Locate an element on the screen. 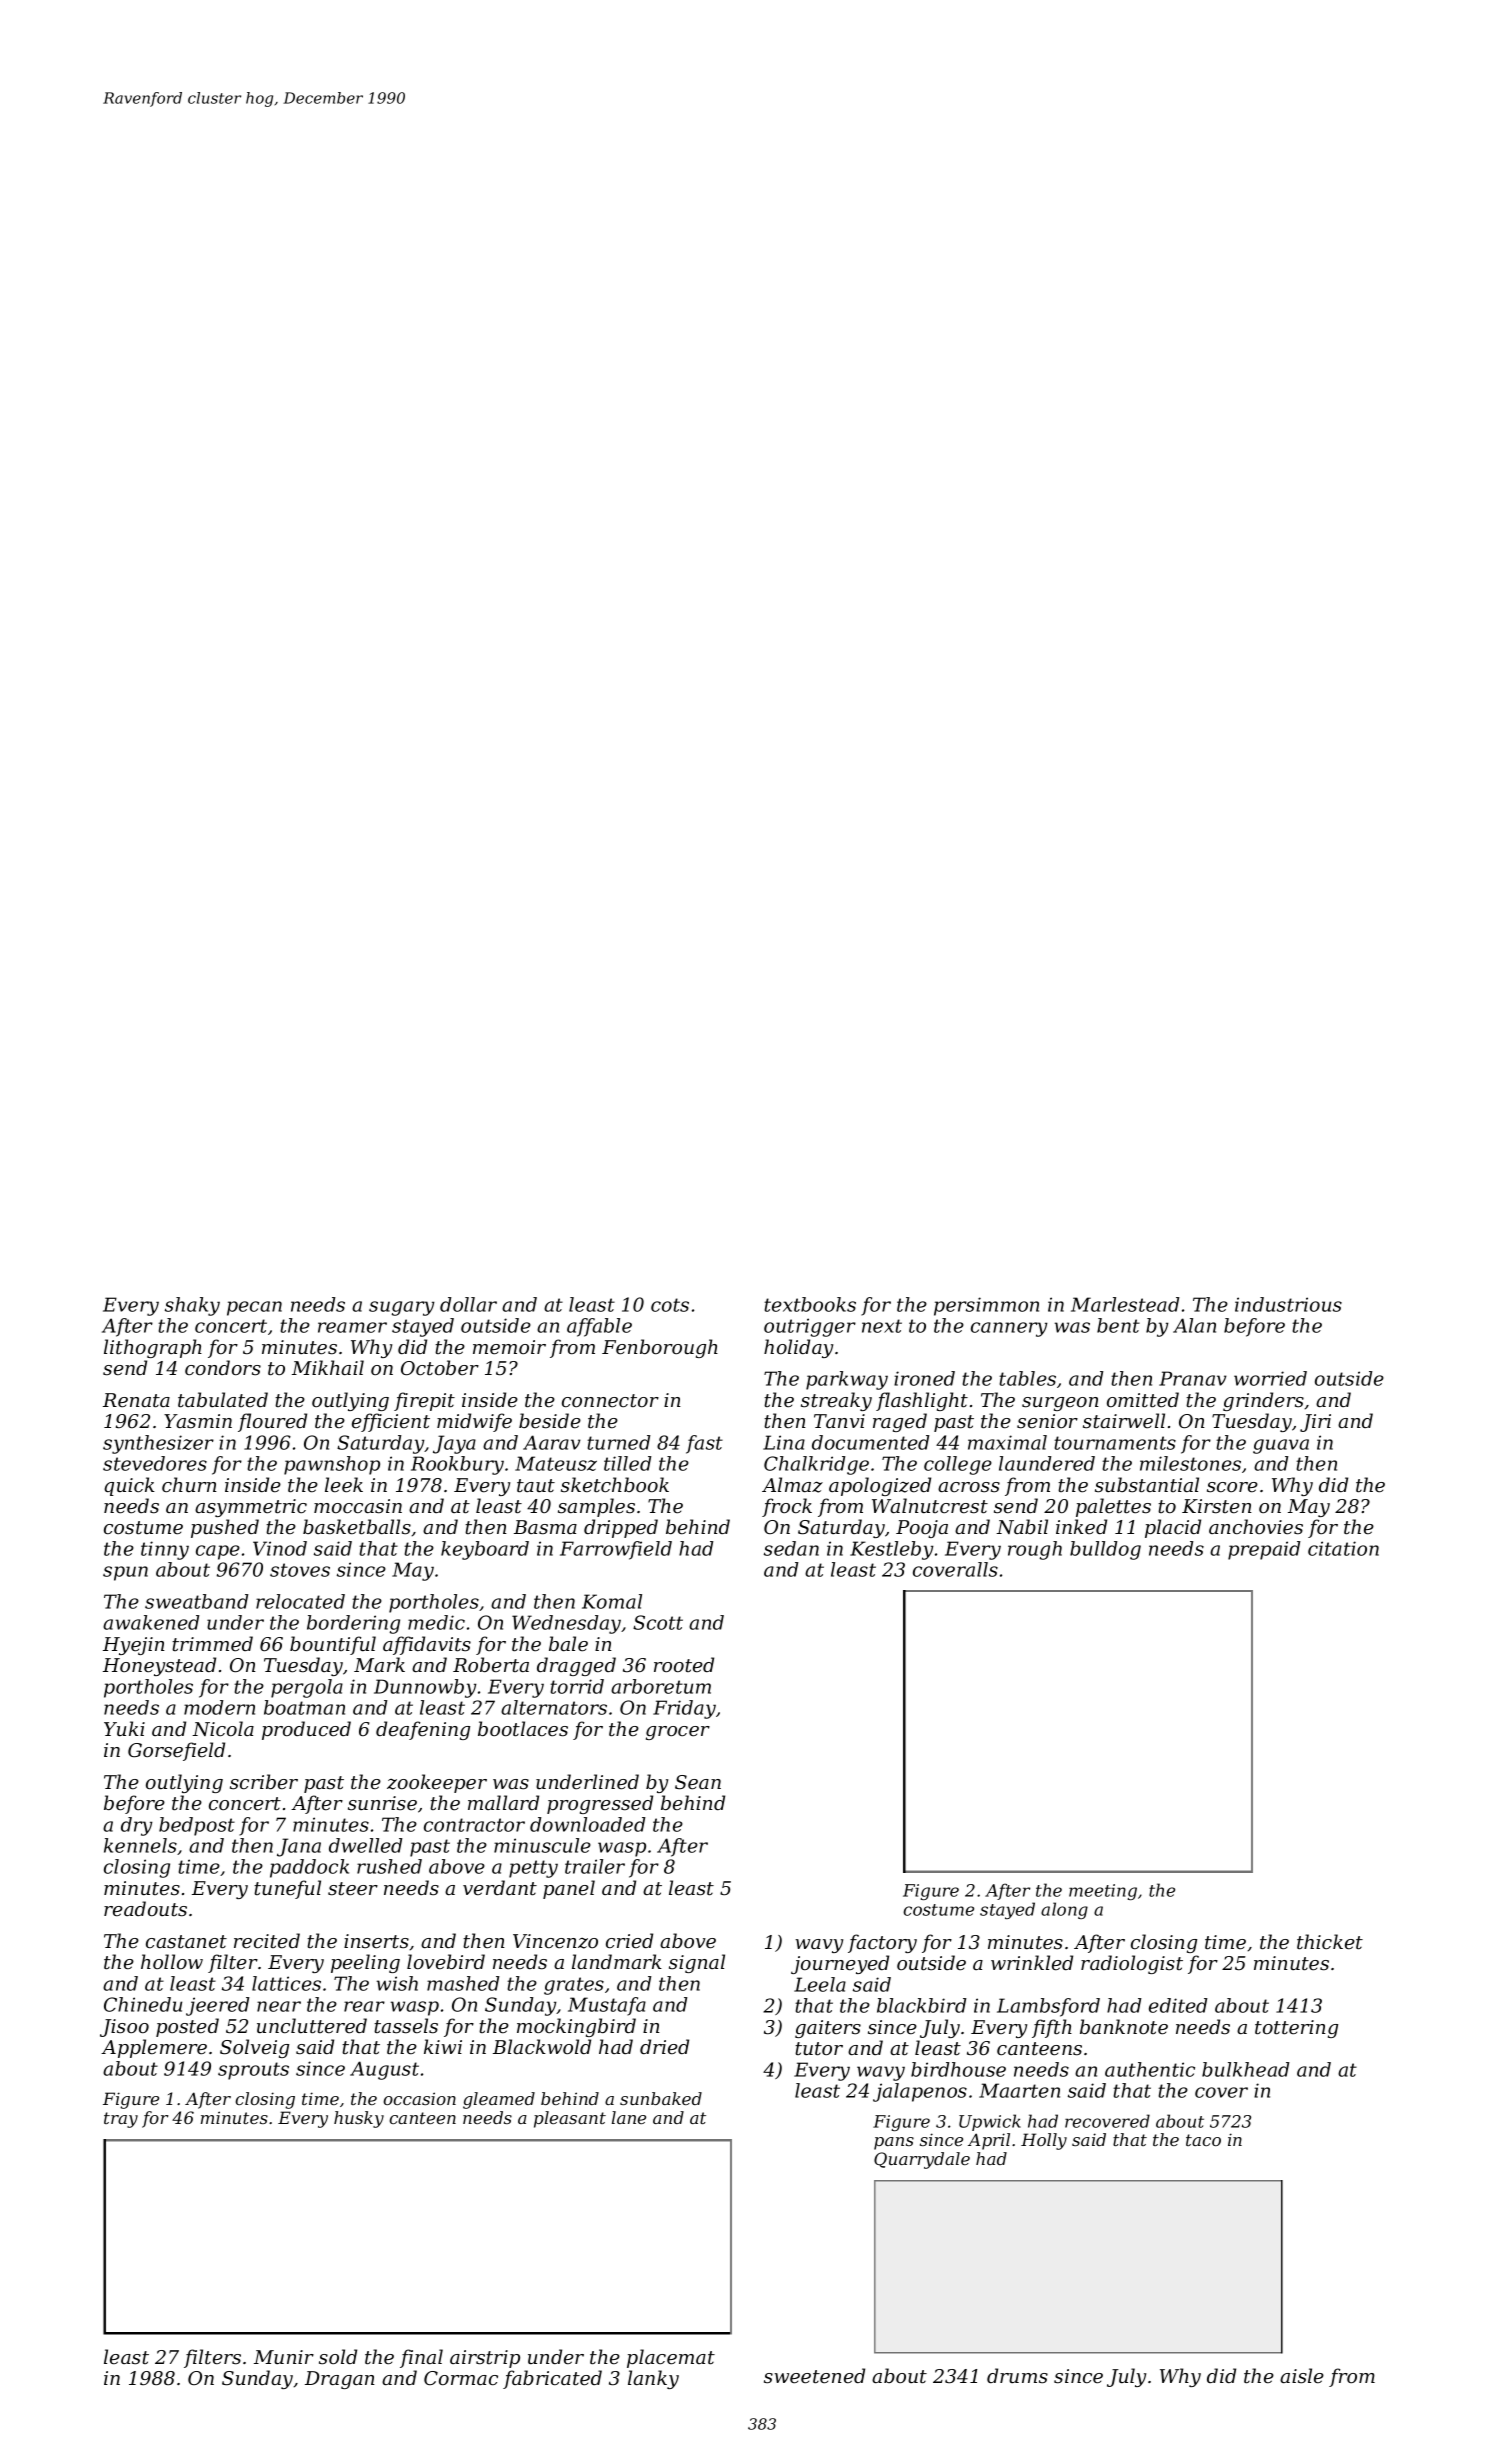  along is located at coordinates (1064, 1910).
